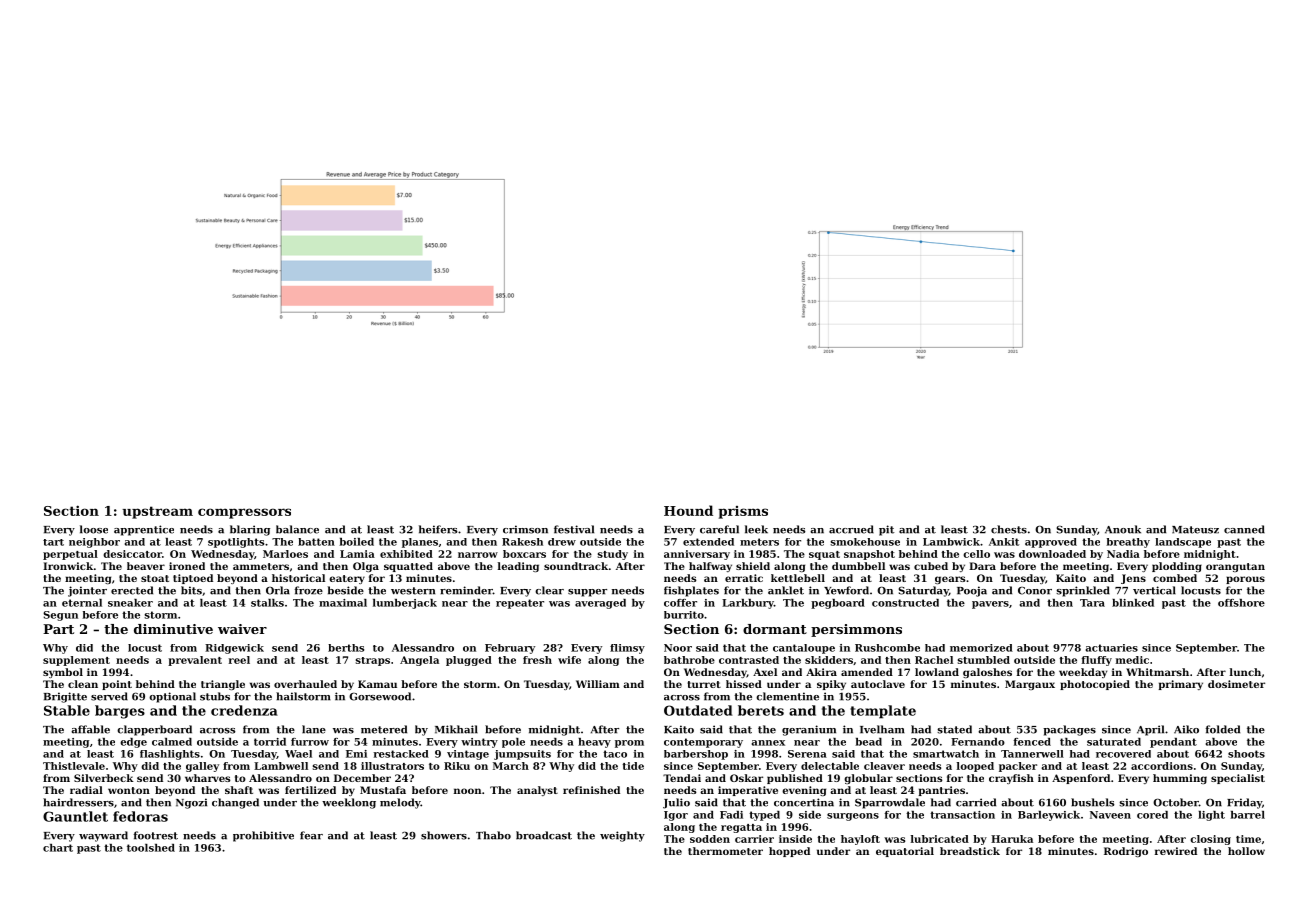 This page has height=924, width=1308. I want to click on weekday, so click(1083, 673).
